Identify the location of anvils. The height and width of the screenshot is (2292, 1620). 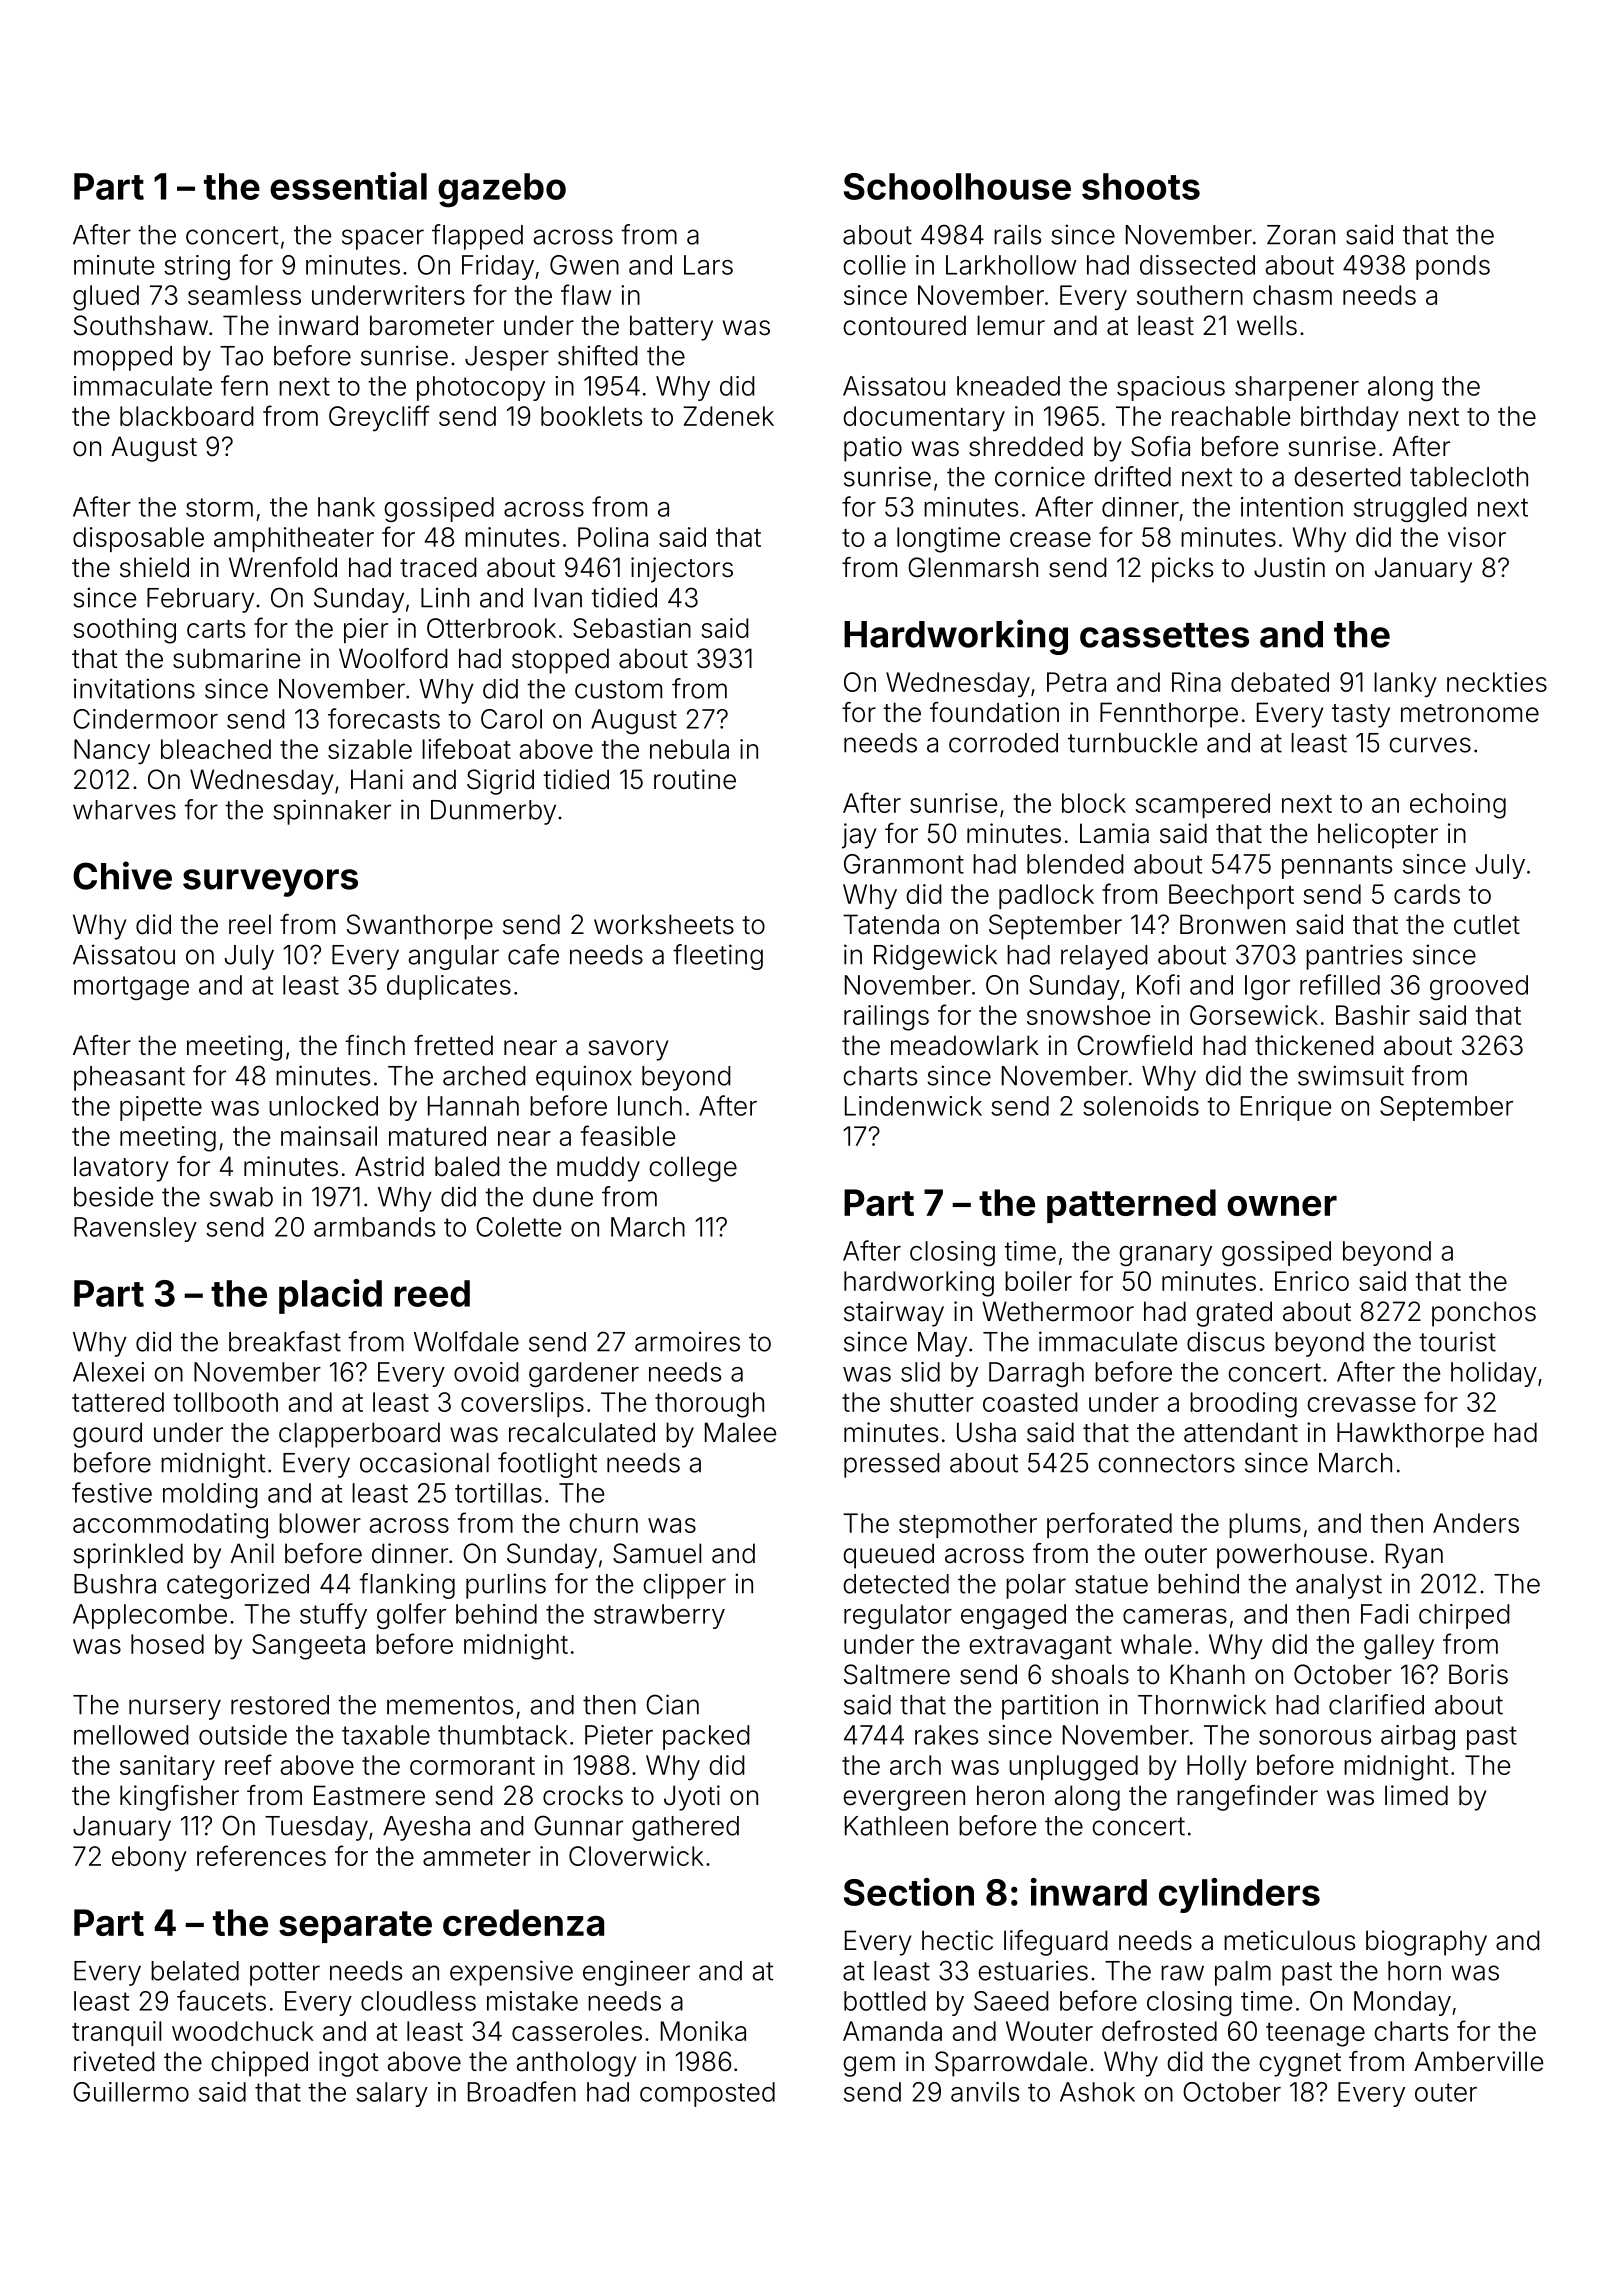
(985, 2092).
